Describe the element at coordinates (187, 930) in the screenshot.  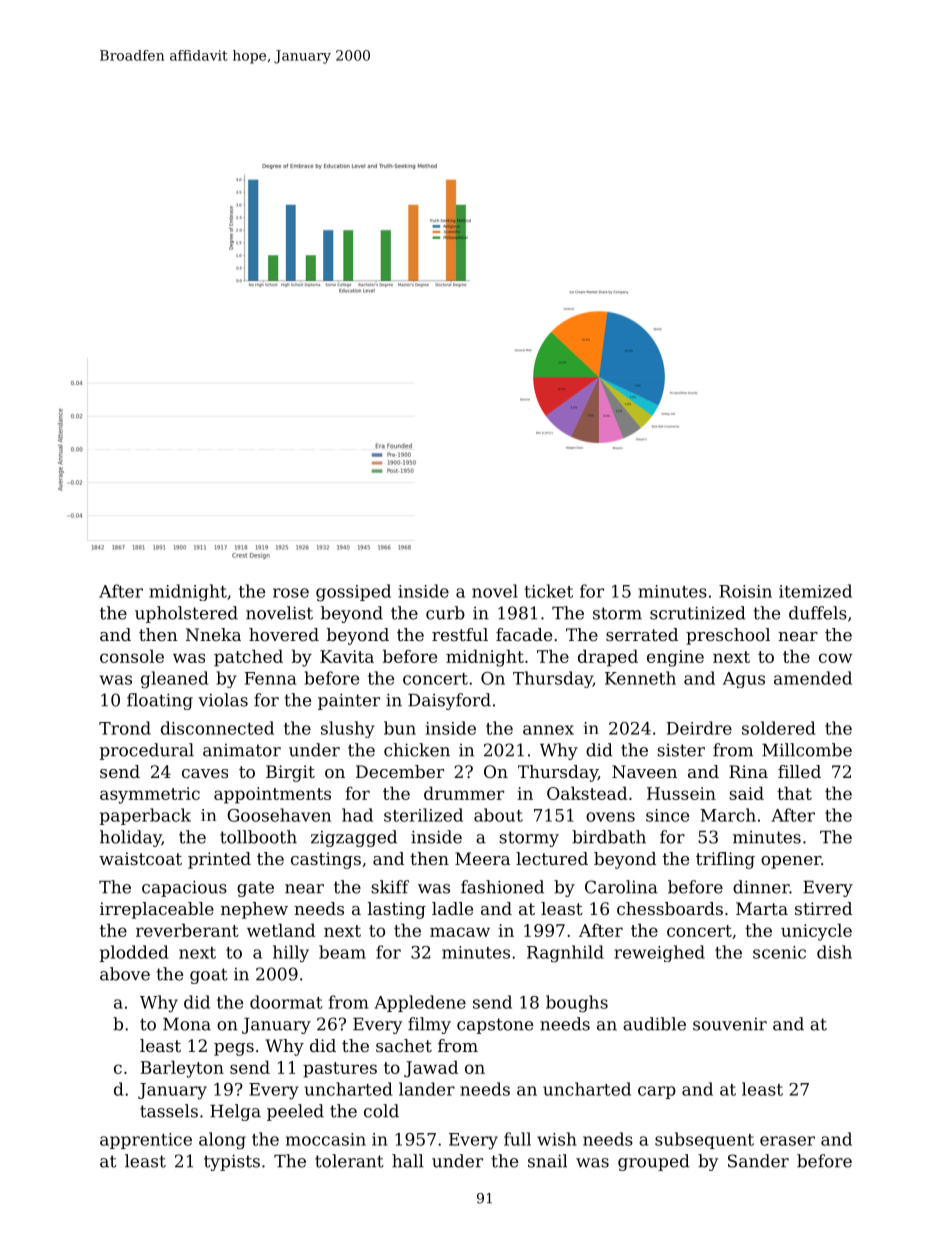
I see `reverberant` at that location.
